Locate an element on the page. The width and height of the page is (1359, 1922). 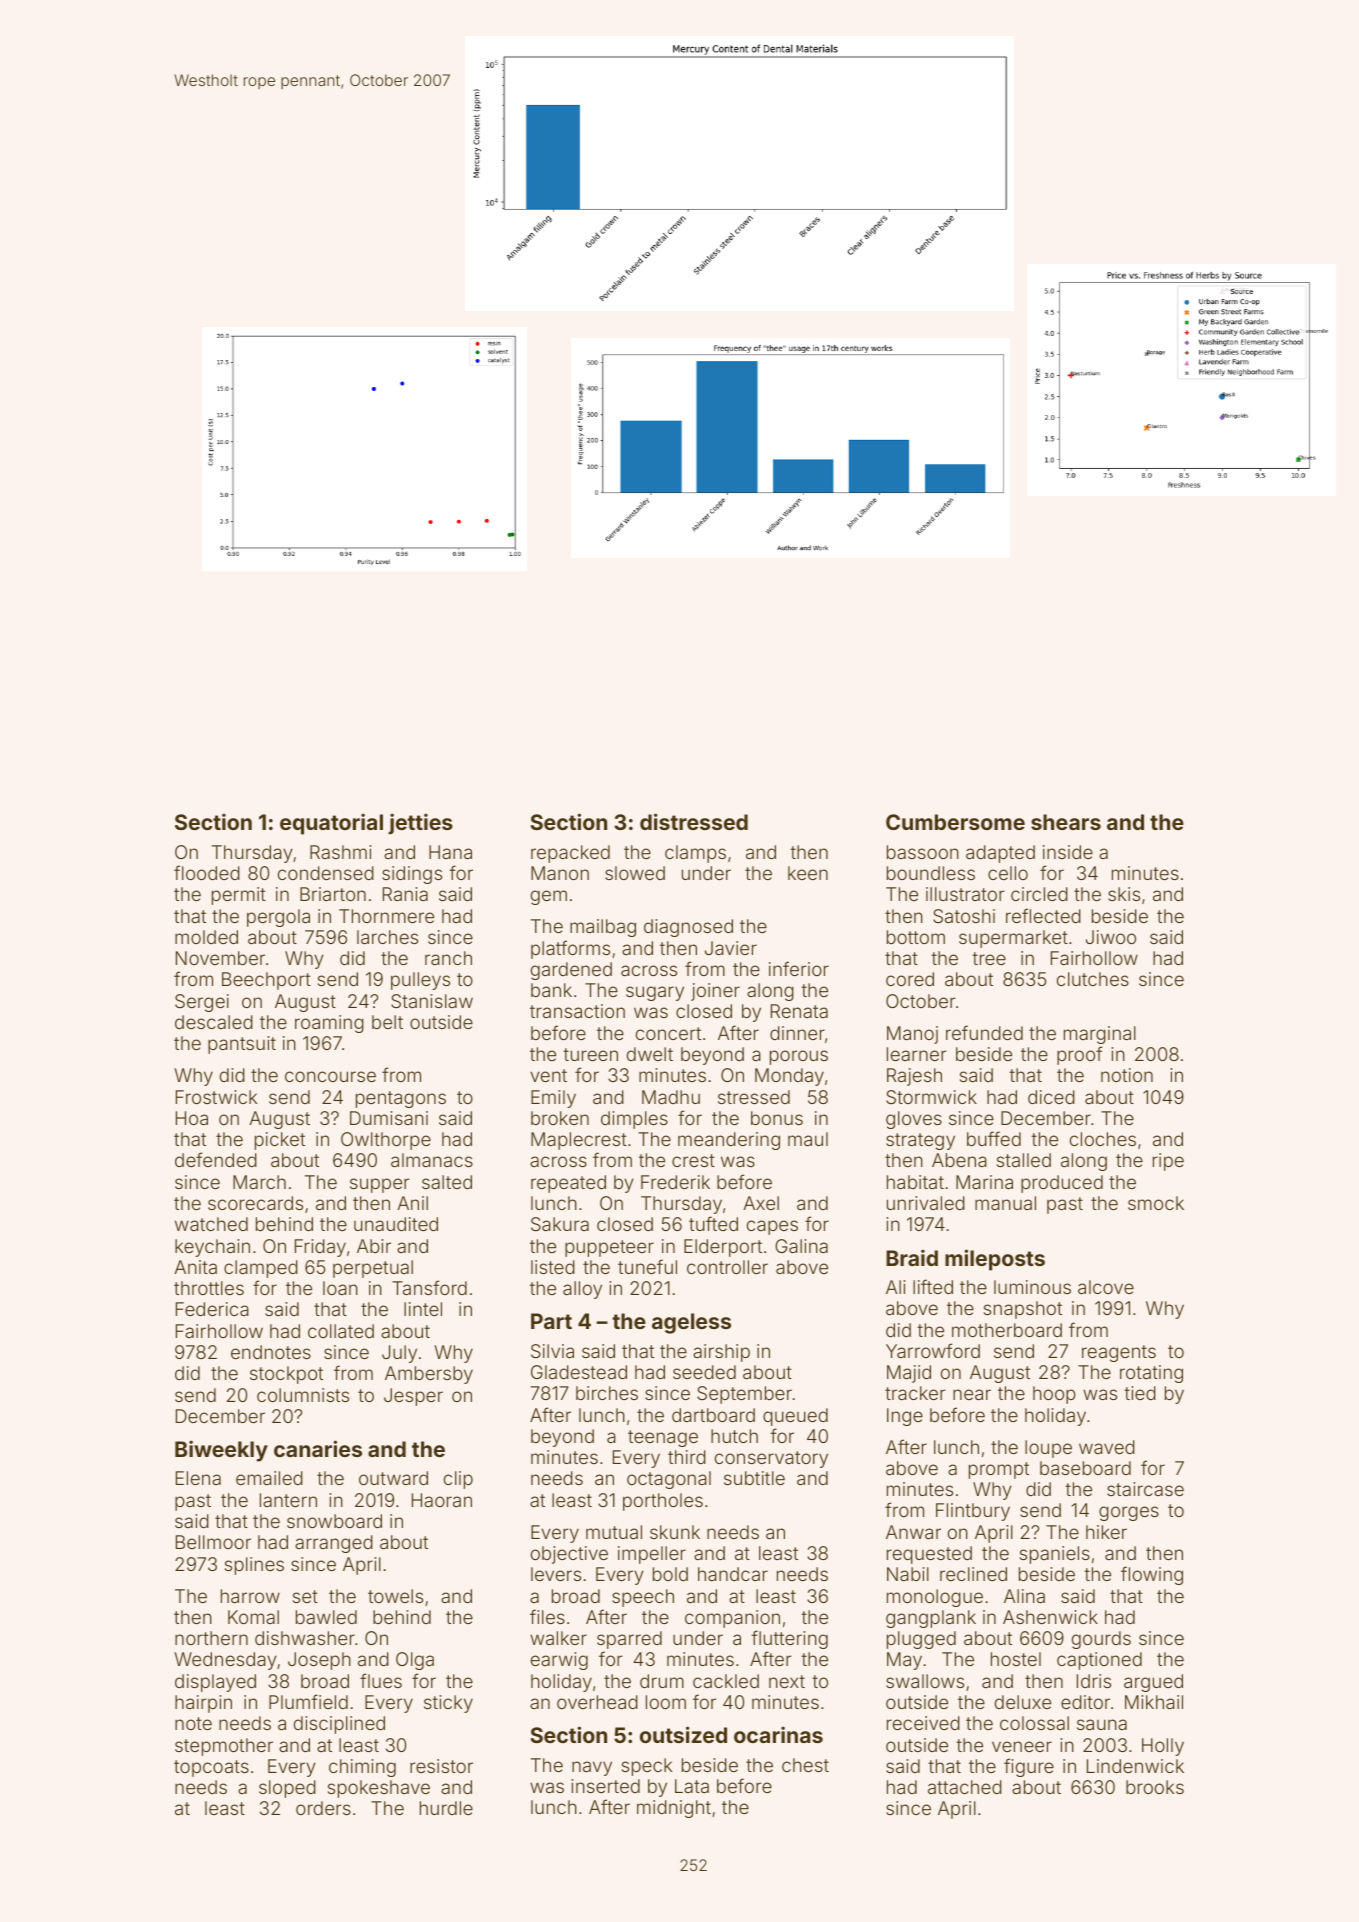
gourds is located at coordinates (1101, 1640).
